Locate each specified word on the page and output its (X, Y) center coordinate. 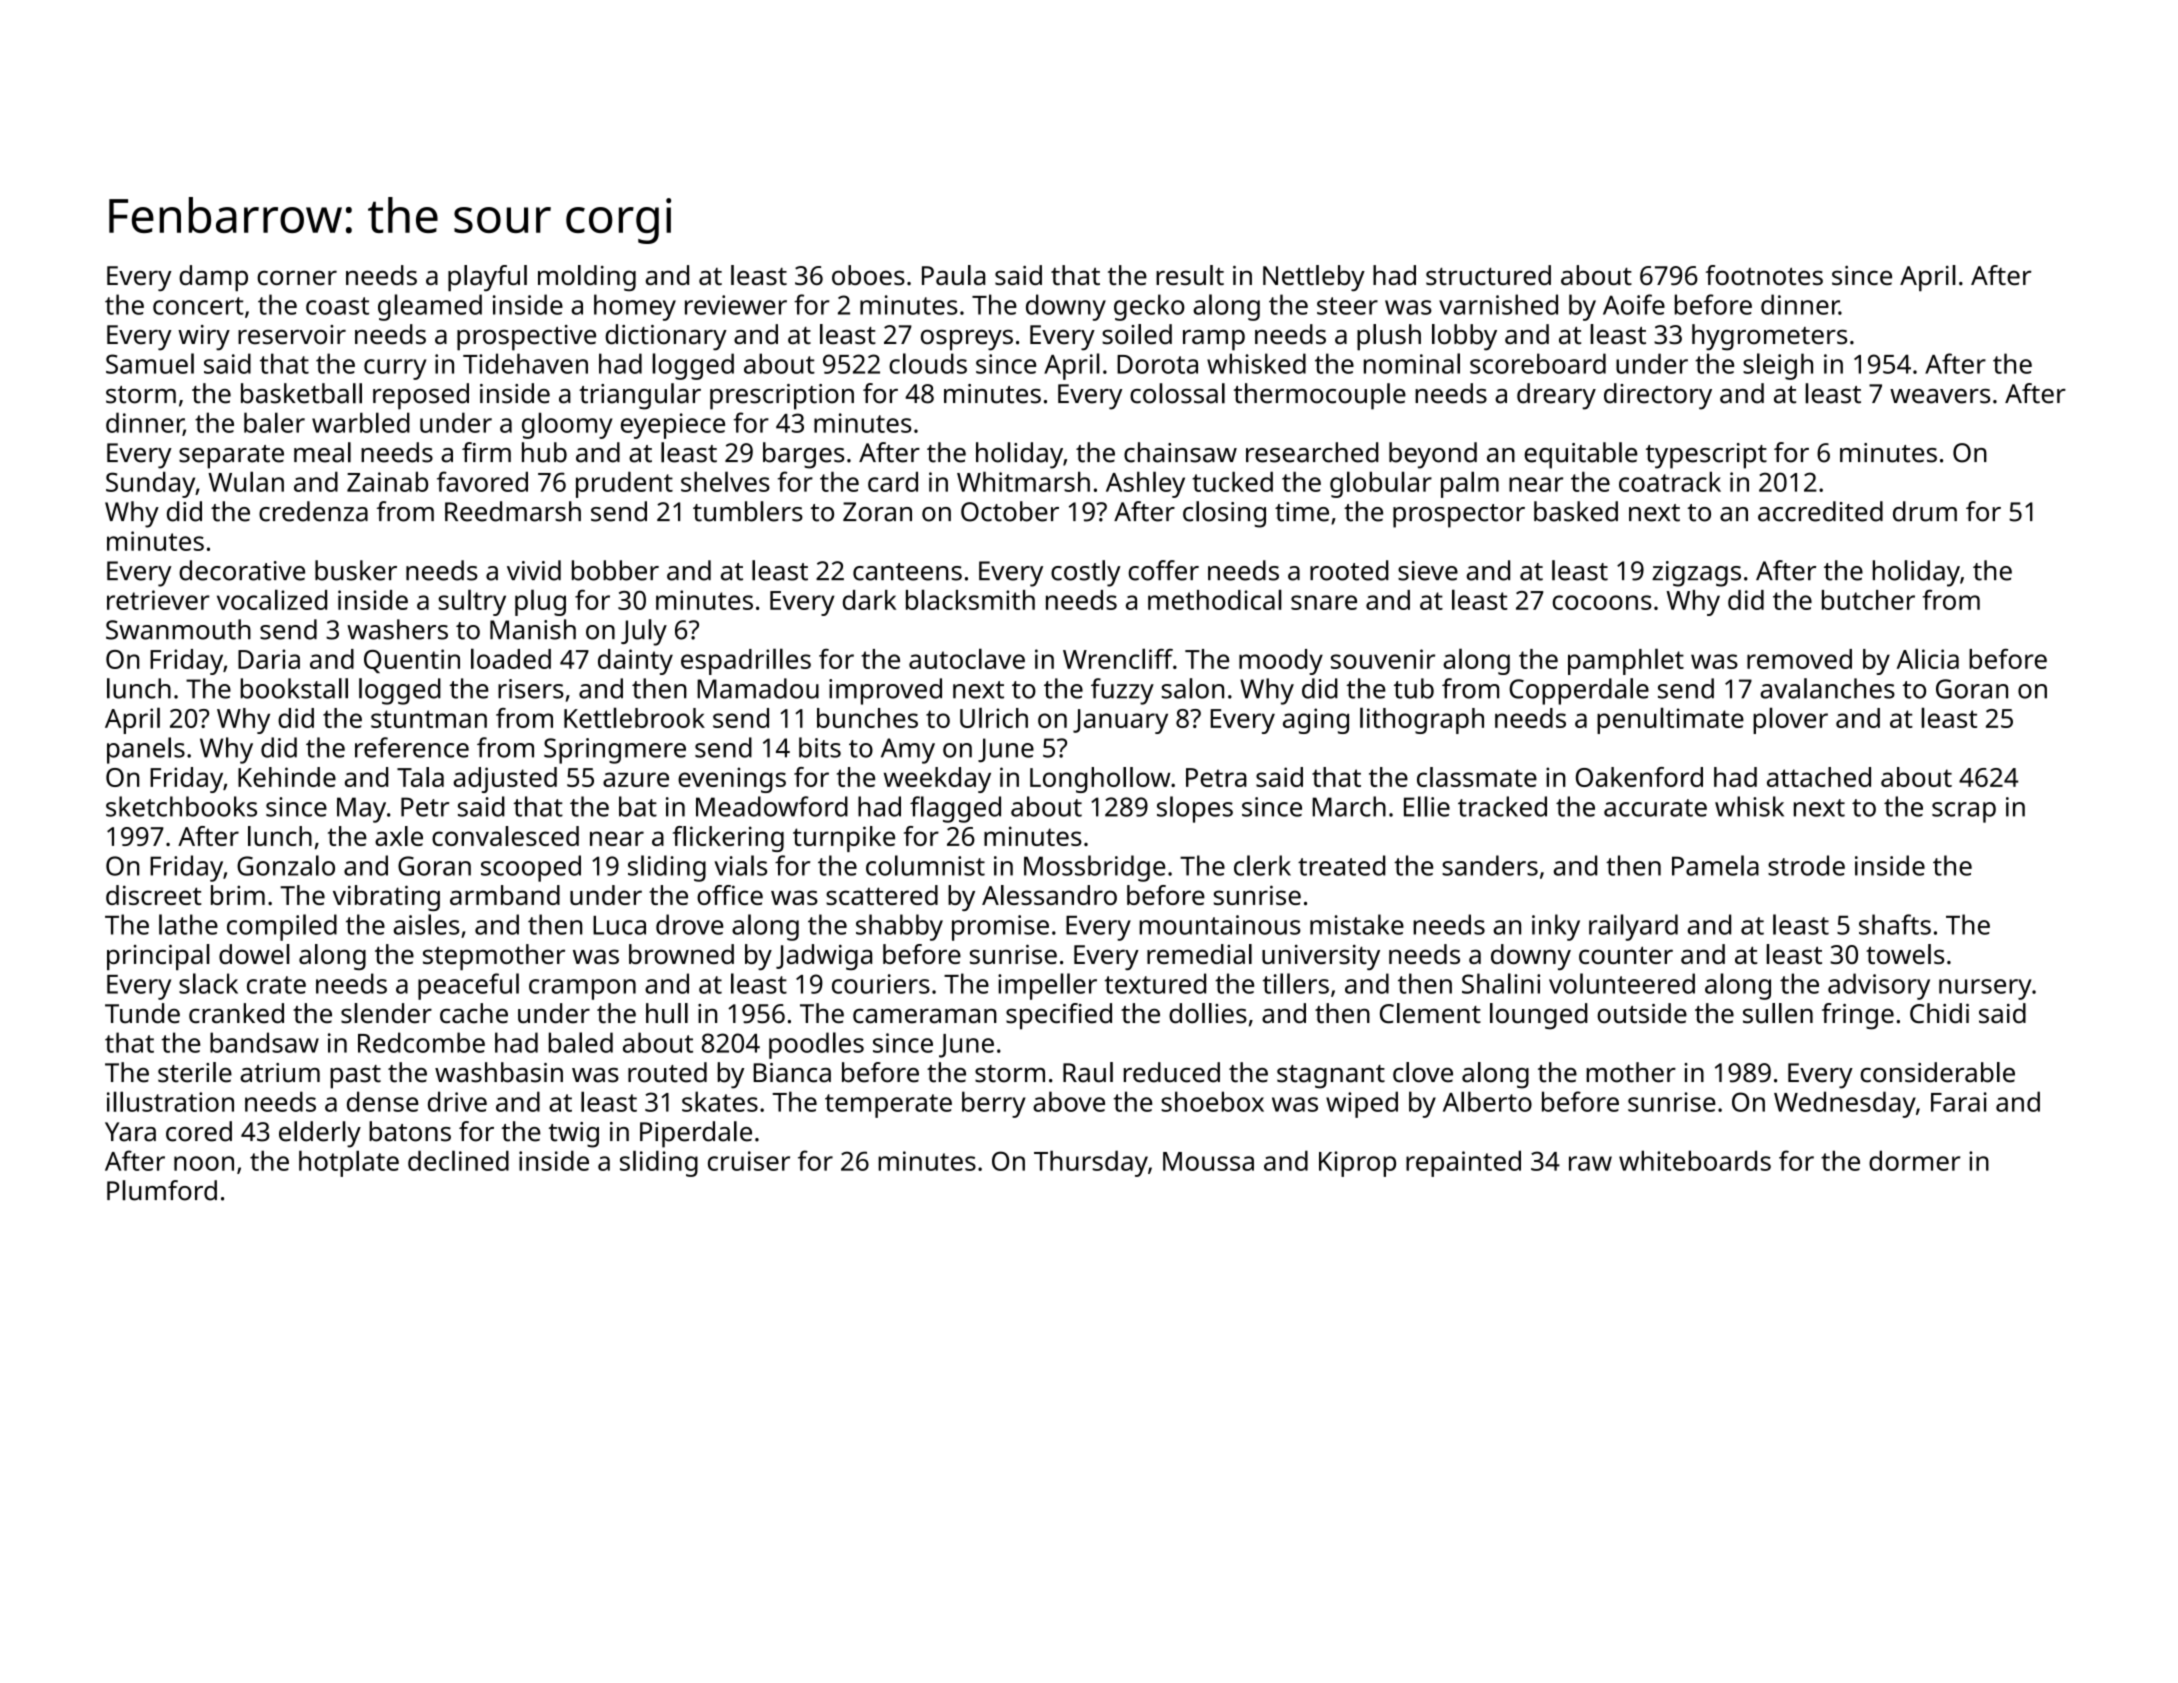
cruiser (749, 1161)
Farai (1959, 1102)
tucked (1232, 482)
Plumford (162, 1190)
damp (213, 278)
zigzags (1696, 574)
